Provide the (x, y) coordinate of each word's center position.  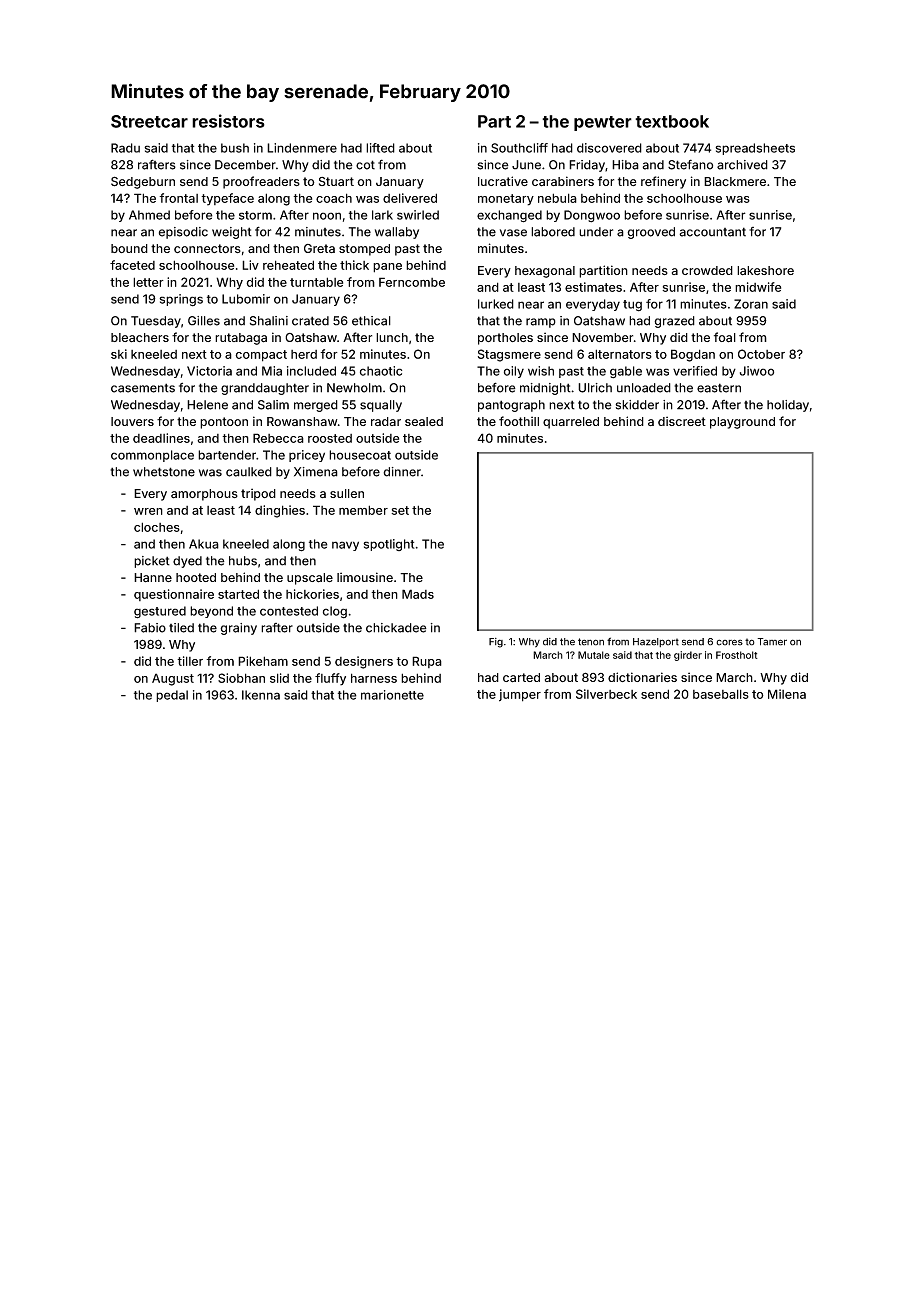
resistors (228, 121)
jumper (520, 695)
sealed (424, 421)
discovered (609, 148)
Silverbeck (606, 694)
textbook (672, 121)
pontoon (224, 423)
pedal (172, 696)
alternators (620, 354)
